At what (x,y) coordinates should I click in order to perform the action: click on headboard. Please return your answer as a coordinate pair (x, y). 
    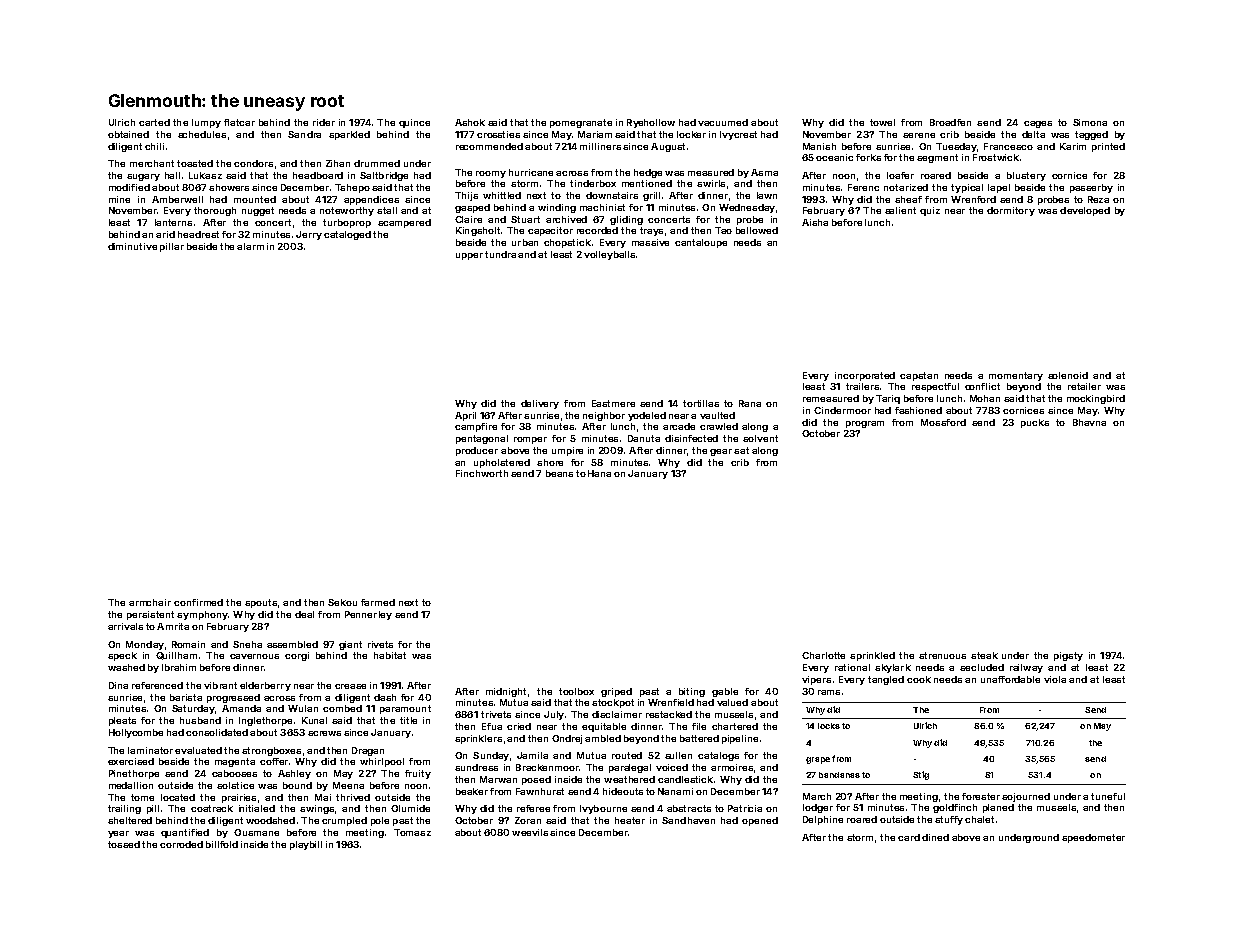
    Looking at the image, I should click on (318, 175).
